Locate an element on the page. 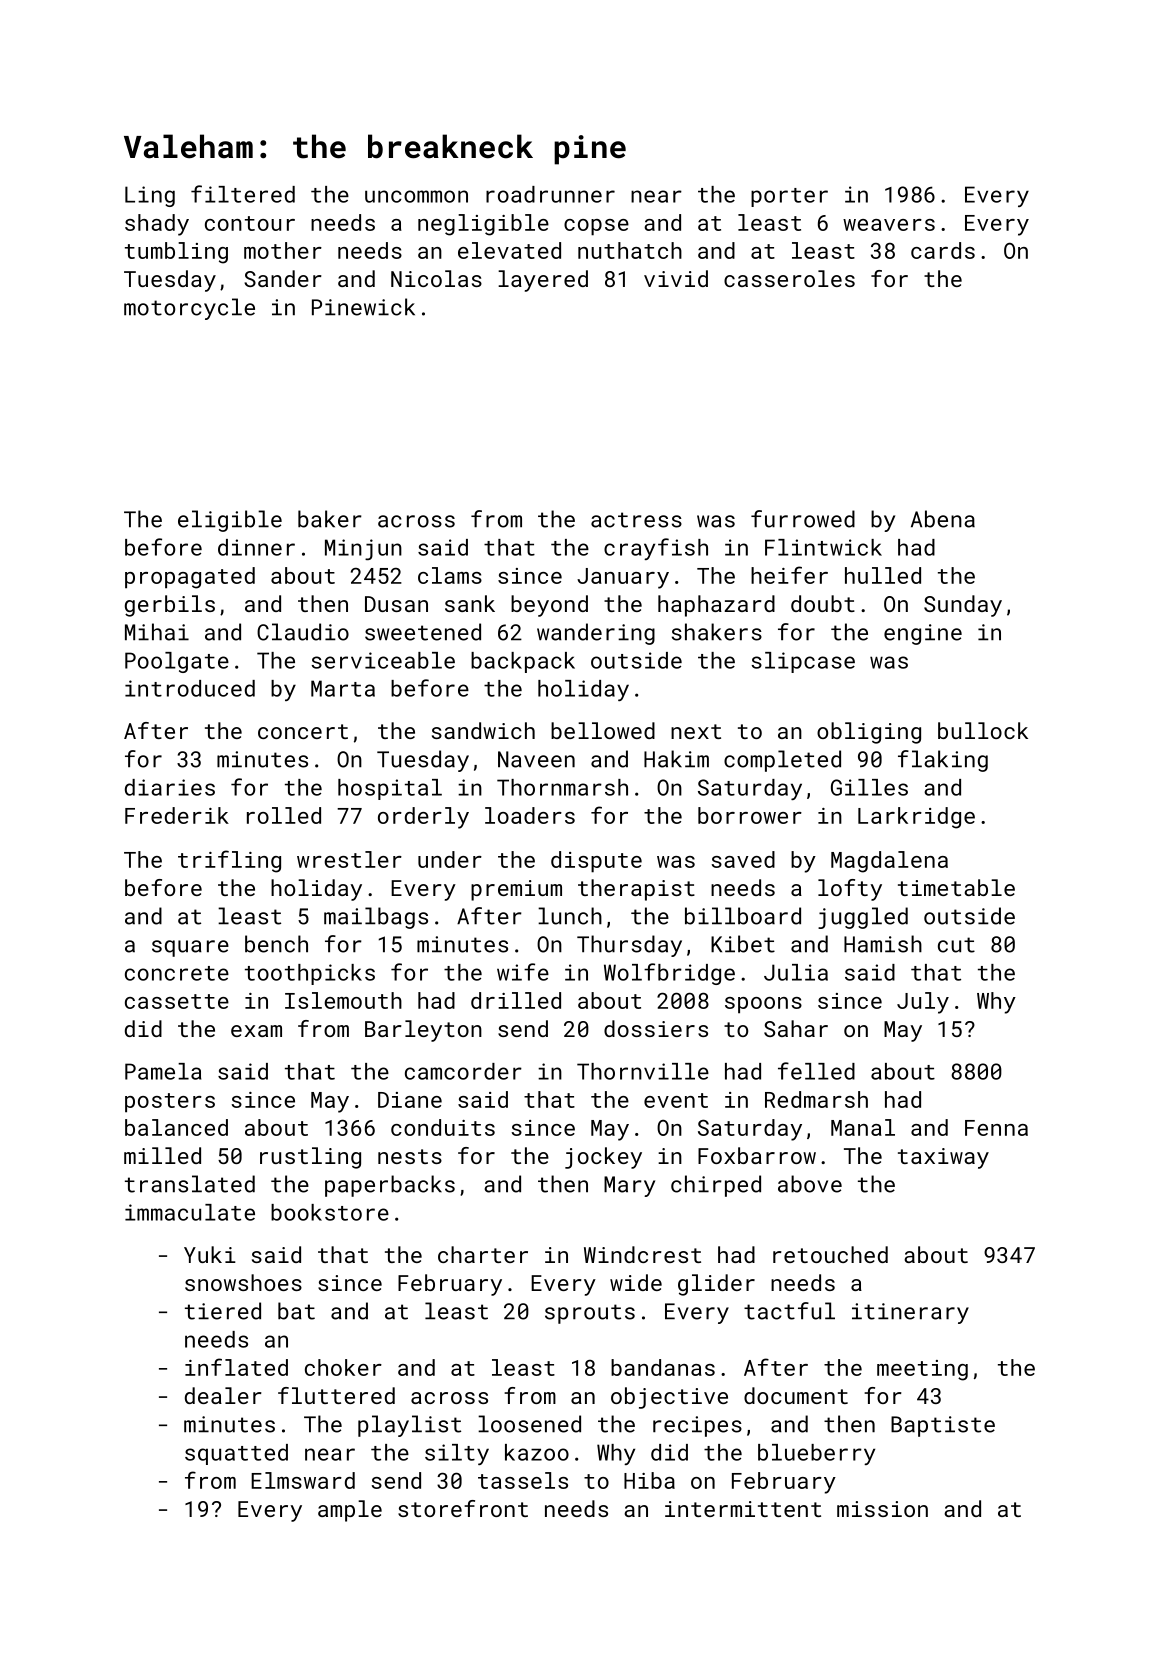 The width and height of the page is (1165, 1654). layered is located at coordinates (543, 281).
